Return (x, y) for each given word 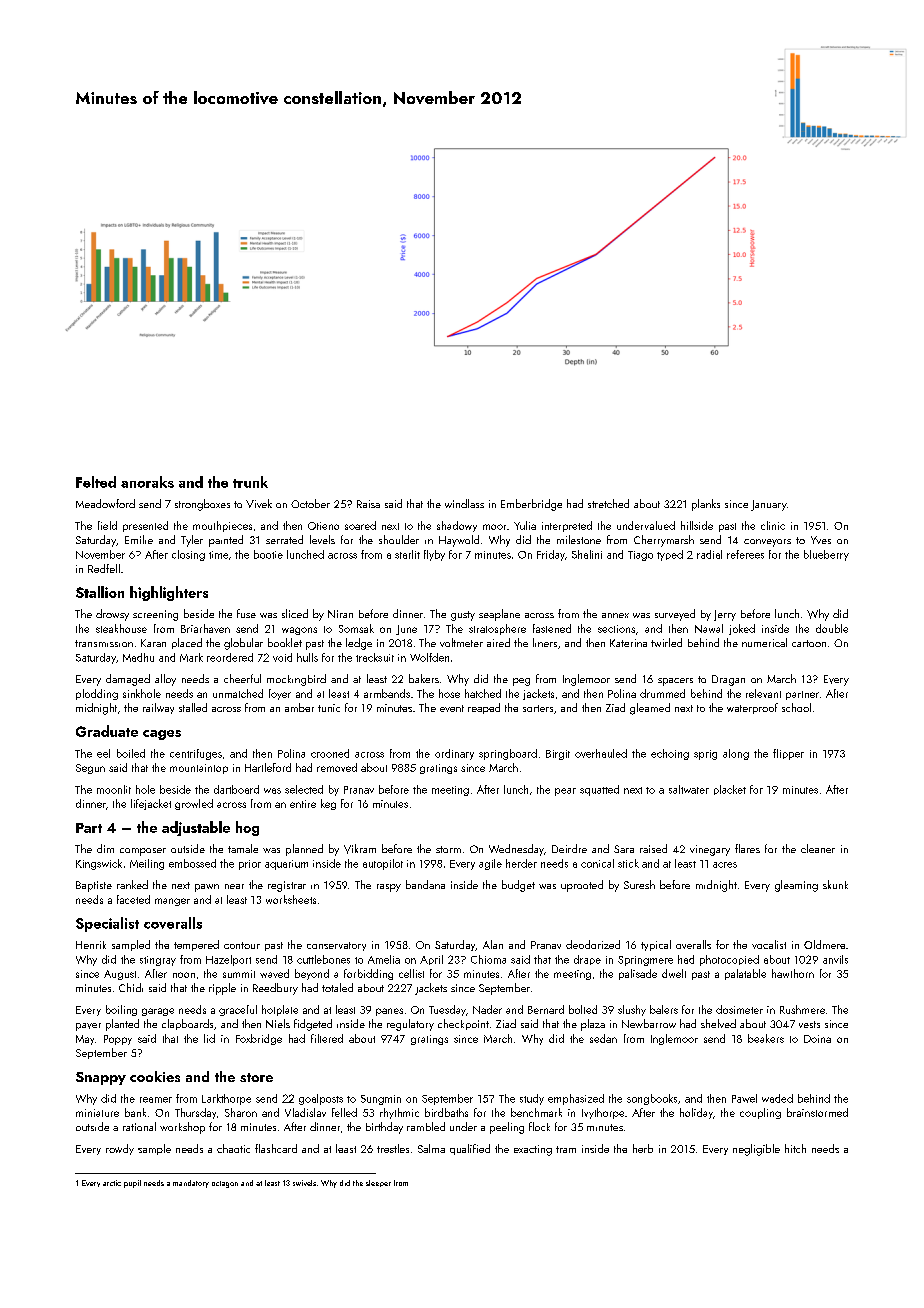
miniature (97, 1113)
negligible (756, 1150)
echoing (670, 754)
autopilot (383, 864)
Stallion (100, 592)
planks (706, 505)
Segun (90, 769)
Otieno (323, 526)
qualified (470, 1149)
